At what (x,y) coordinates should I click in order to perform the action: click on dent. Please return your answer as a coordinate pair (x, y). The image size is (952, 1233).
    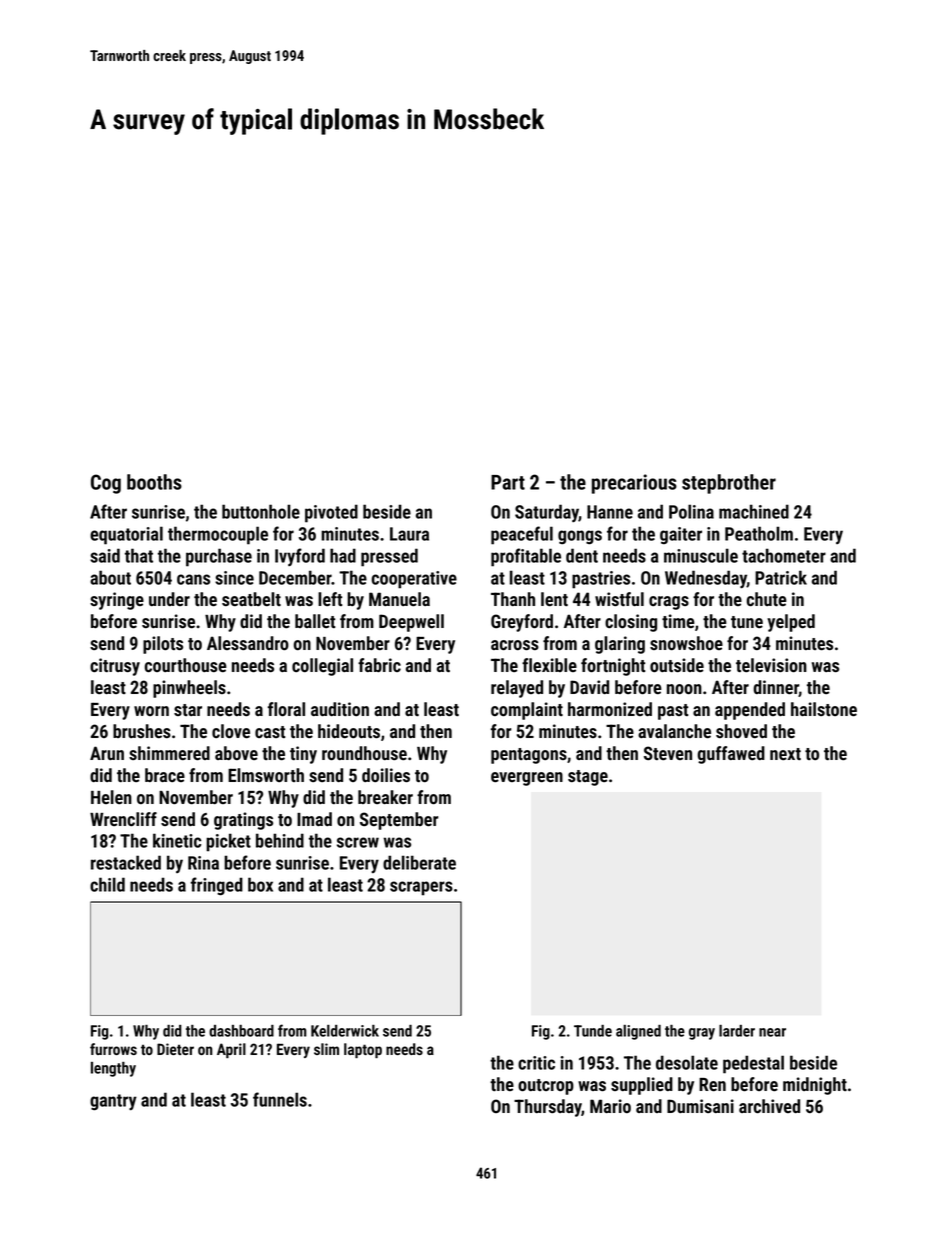
    Looking at the image, I should click on (582, 555).
